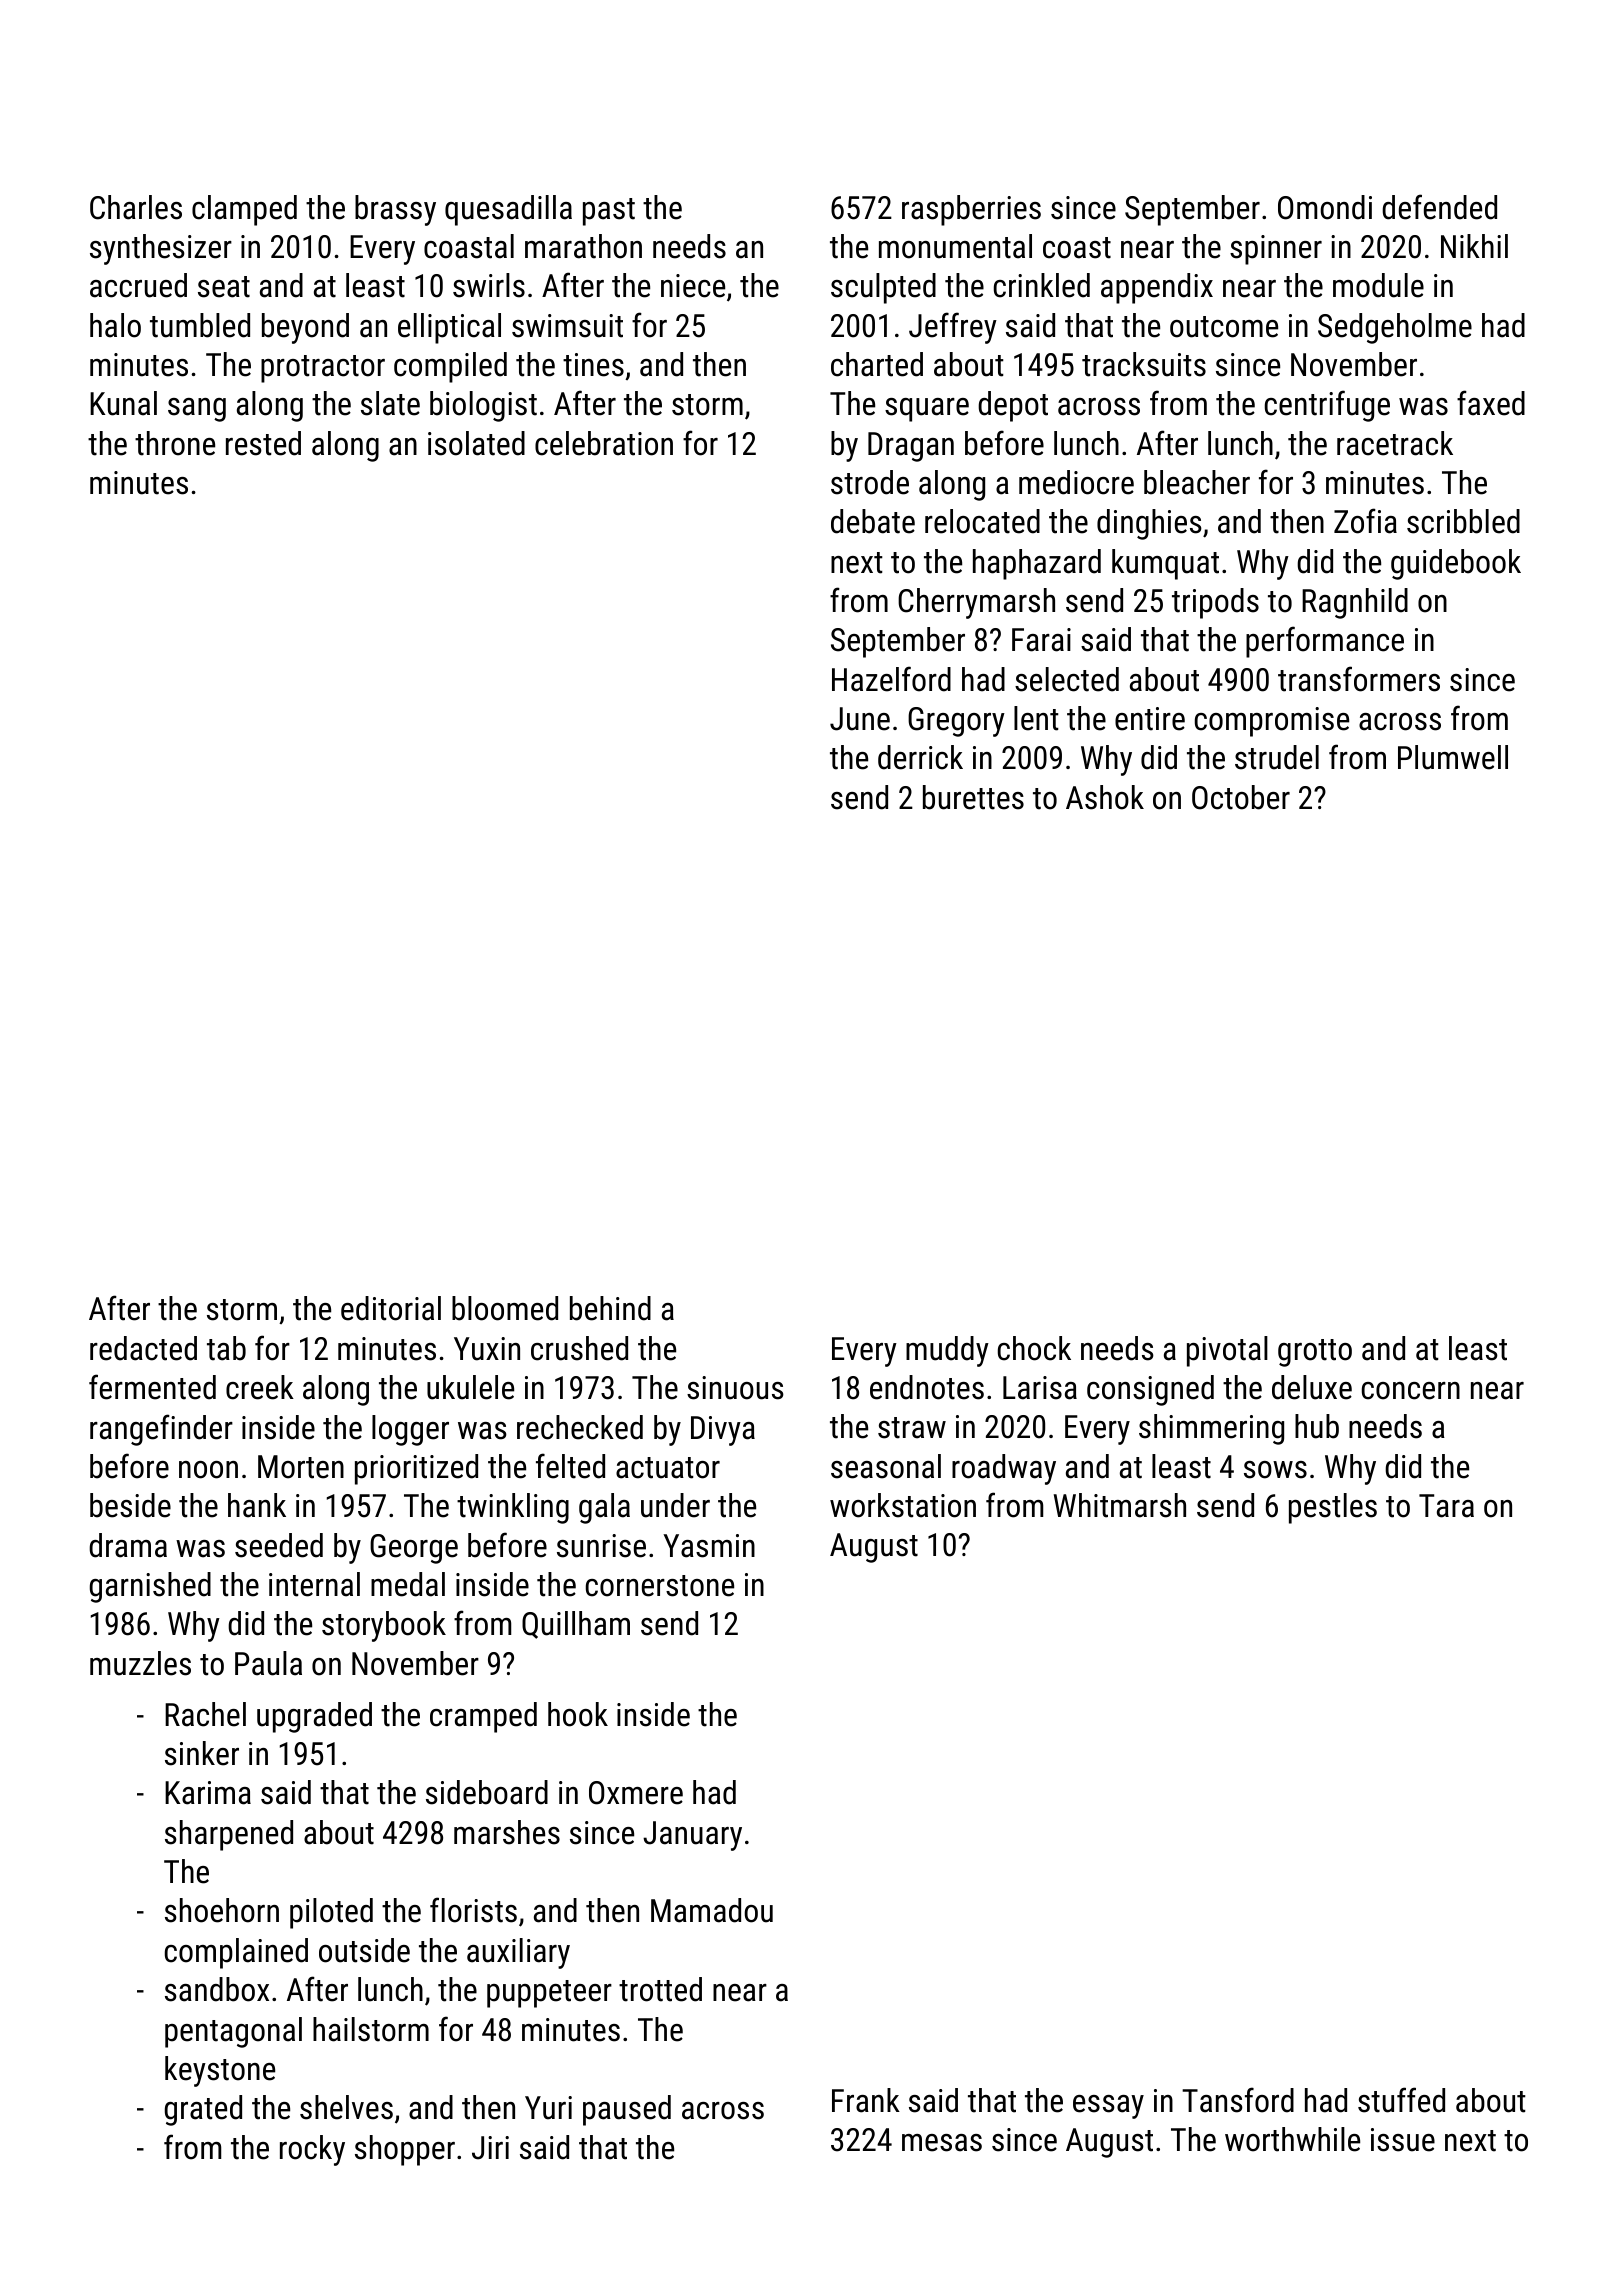 The height and width of the document is (2292, 1620). I want to click on isolated, so click(476, 443).
